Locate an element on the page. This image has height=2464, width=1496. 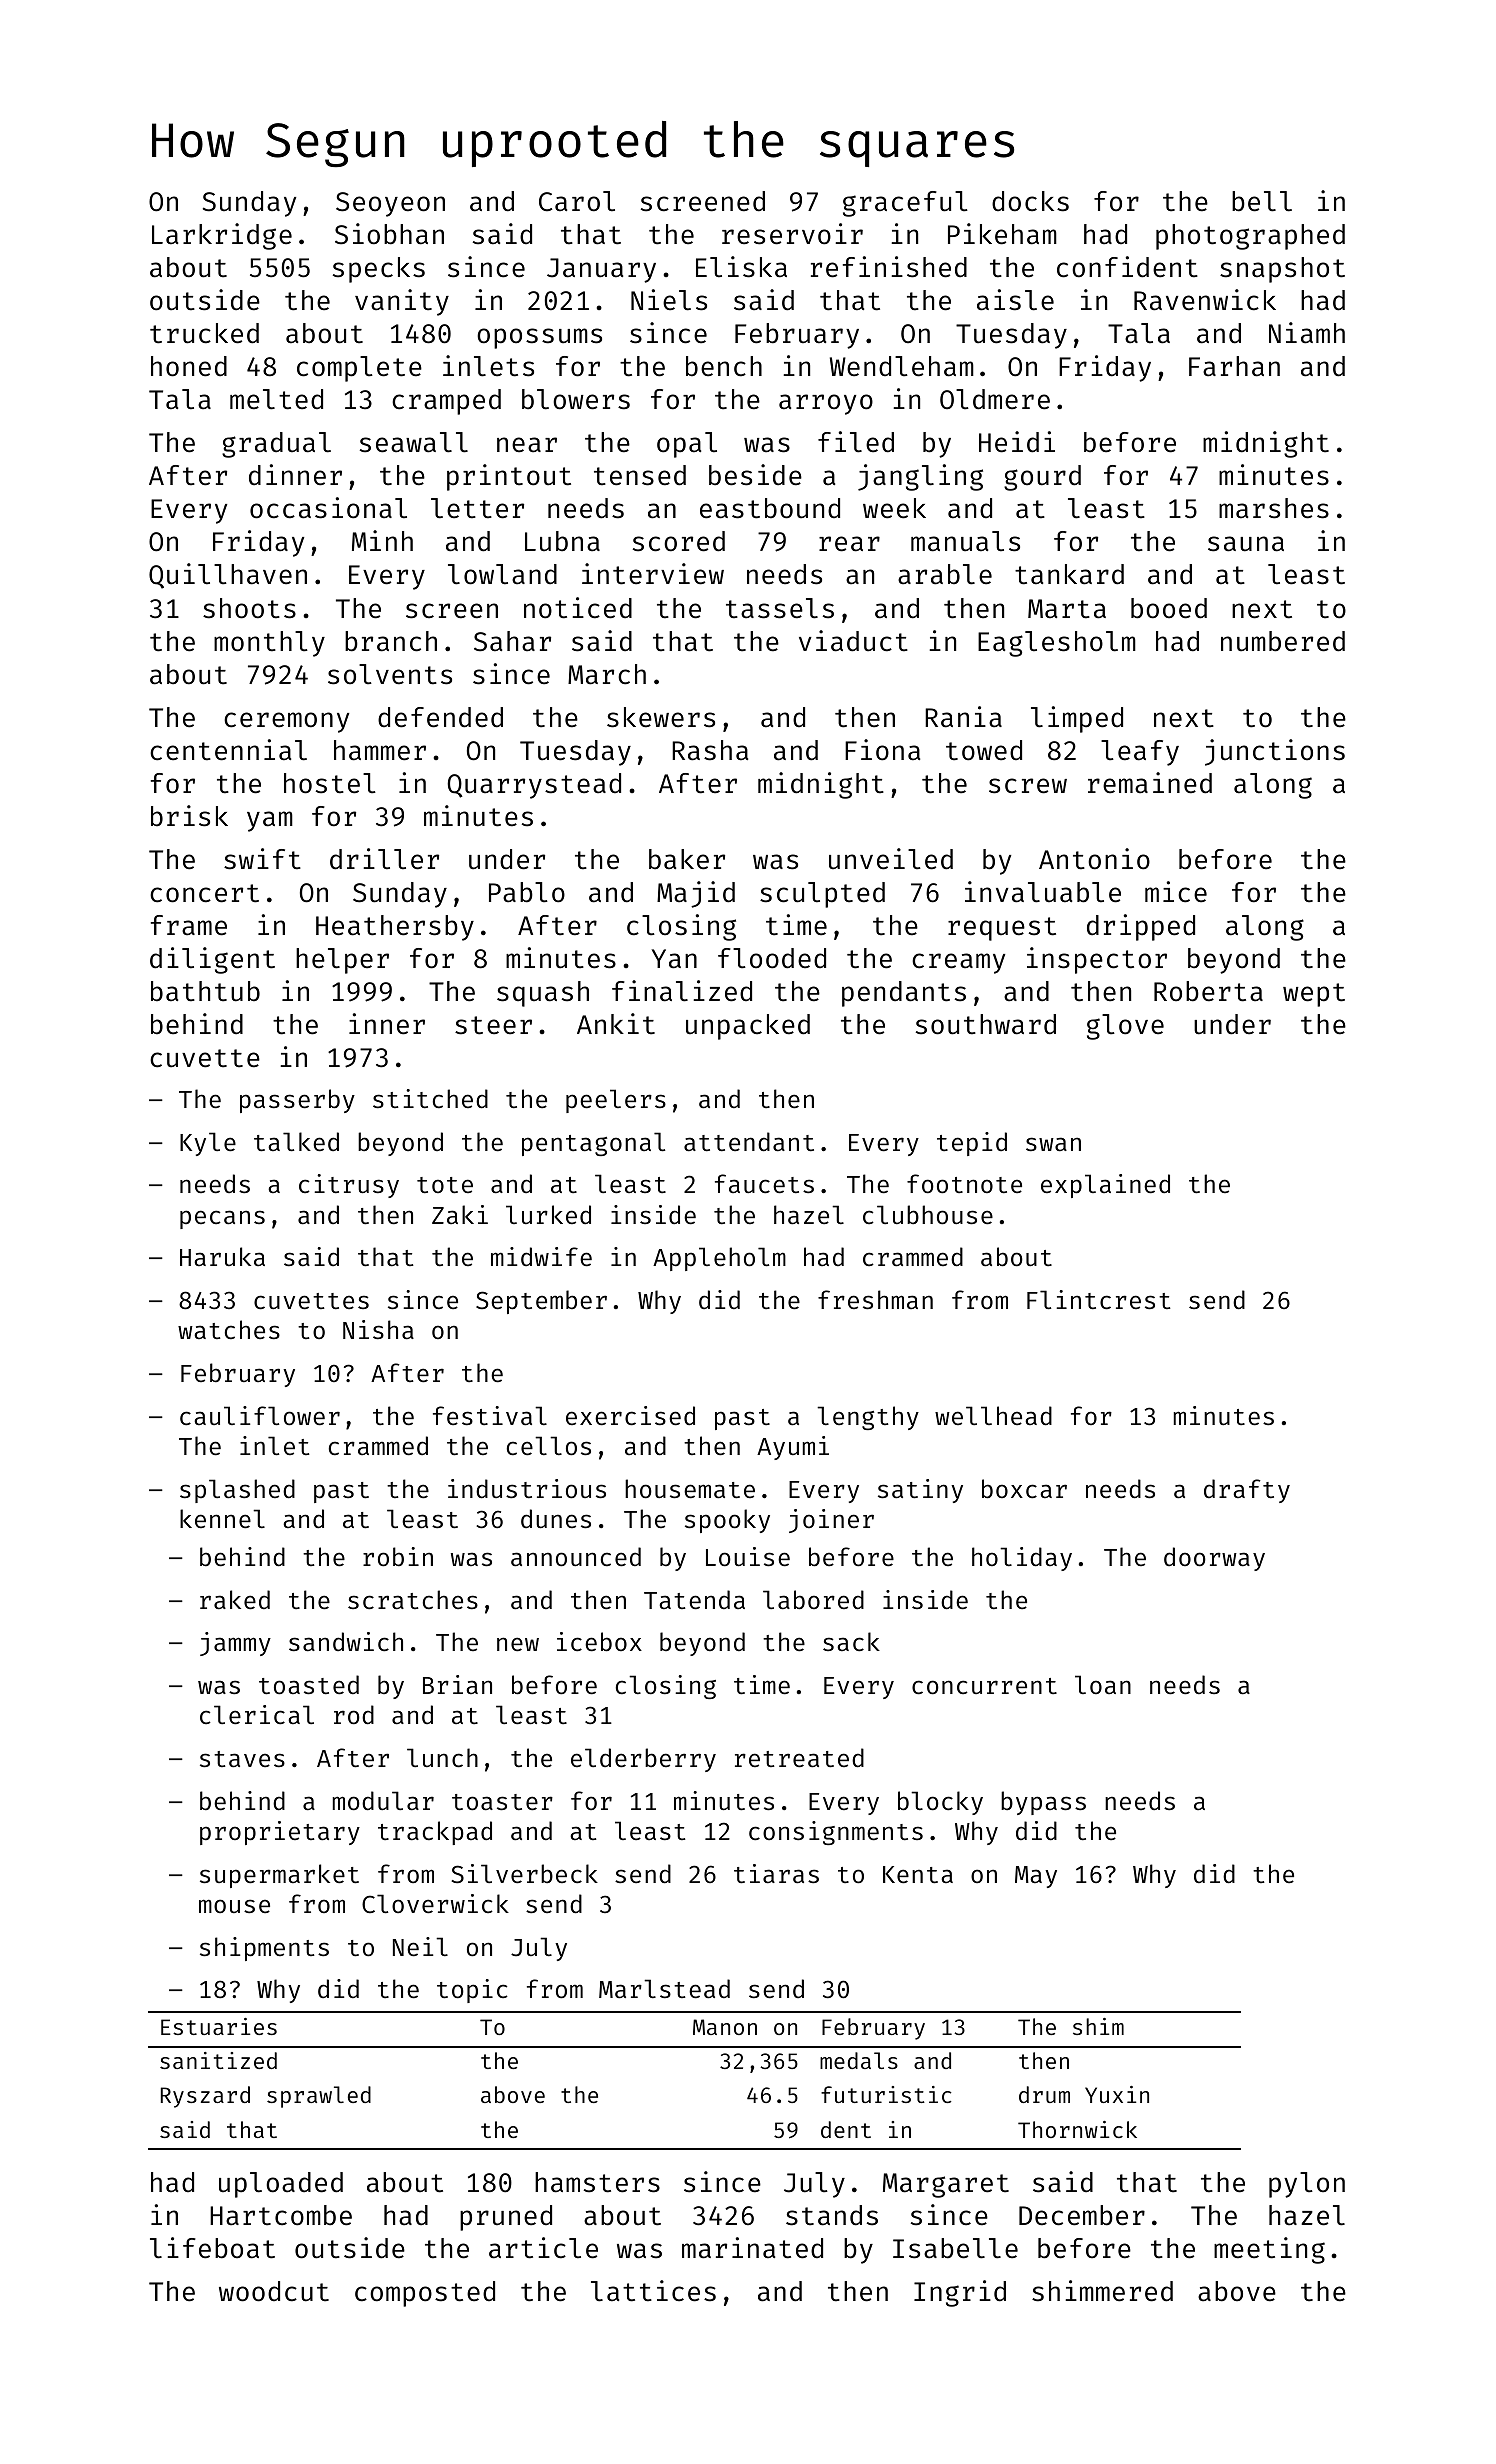
pylon is located at coordinates (1307, 2185).
